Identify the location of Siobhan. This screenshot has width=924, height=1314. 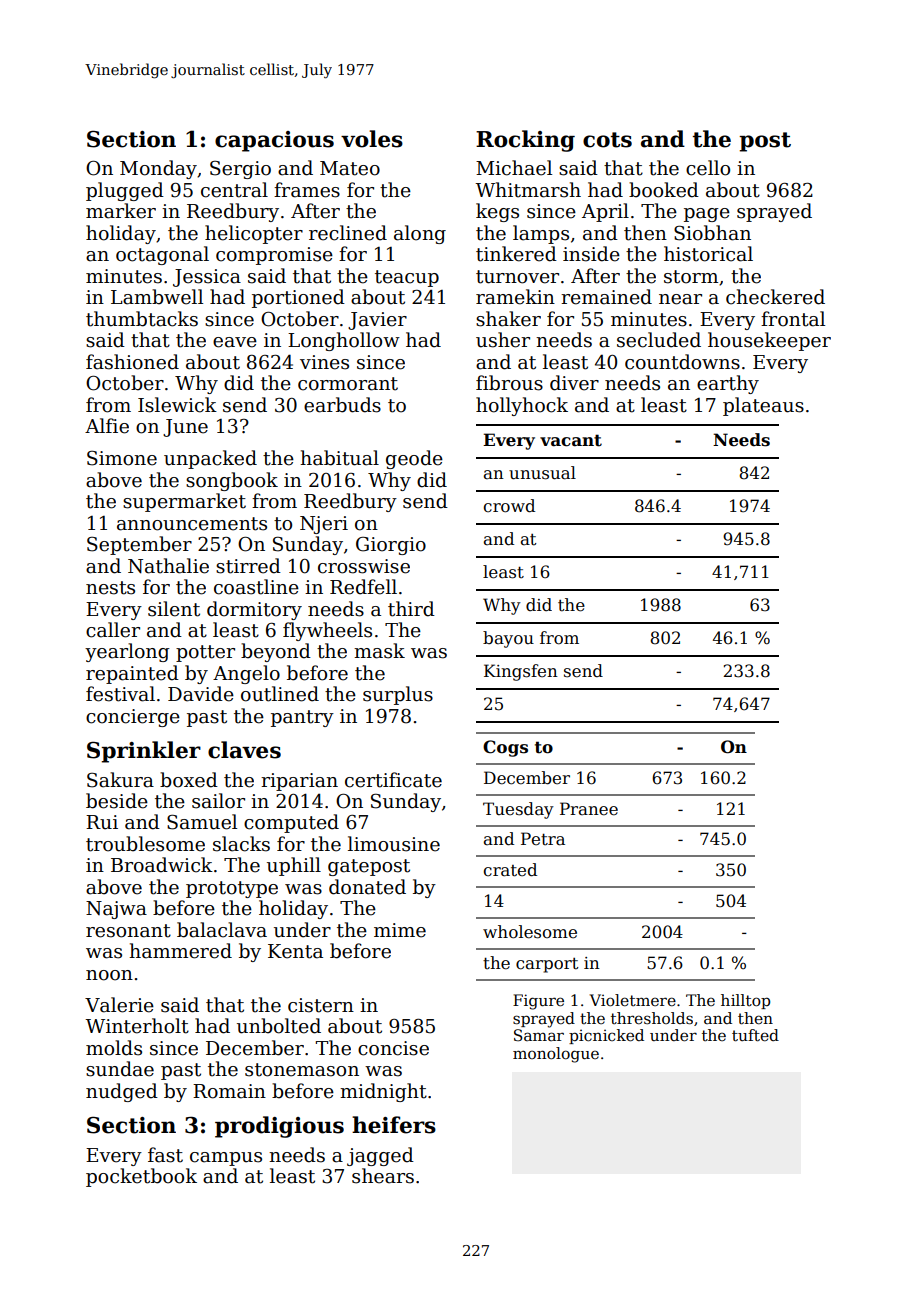
(712, 233).
